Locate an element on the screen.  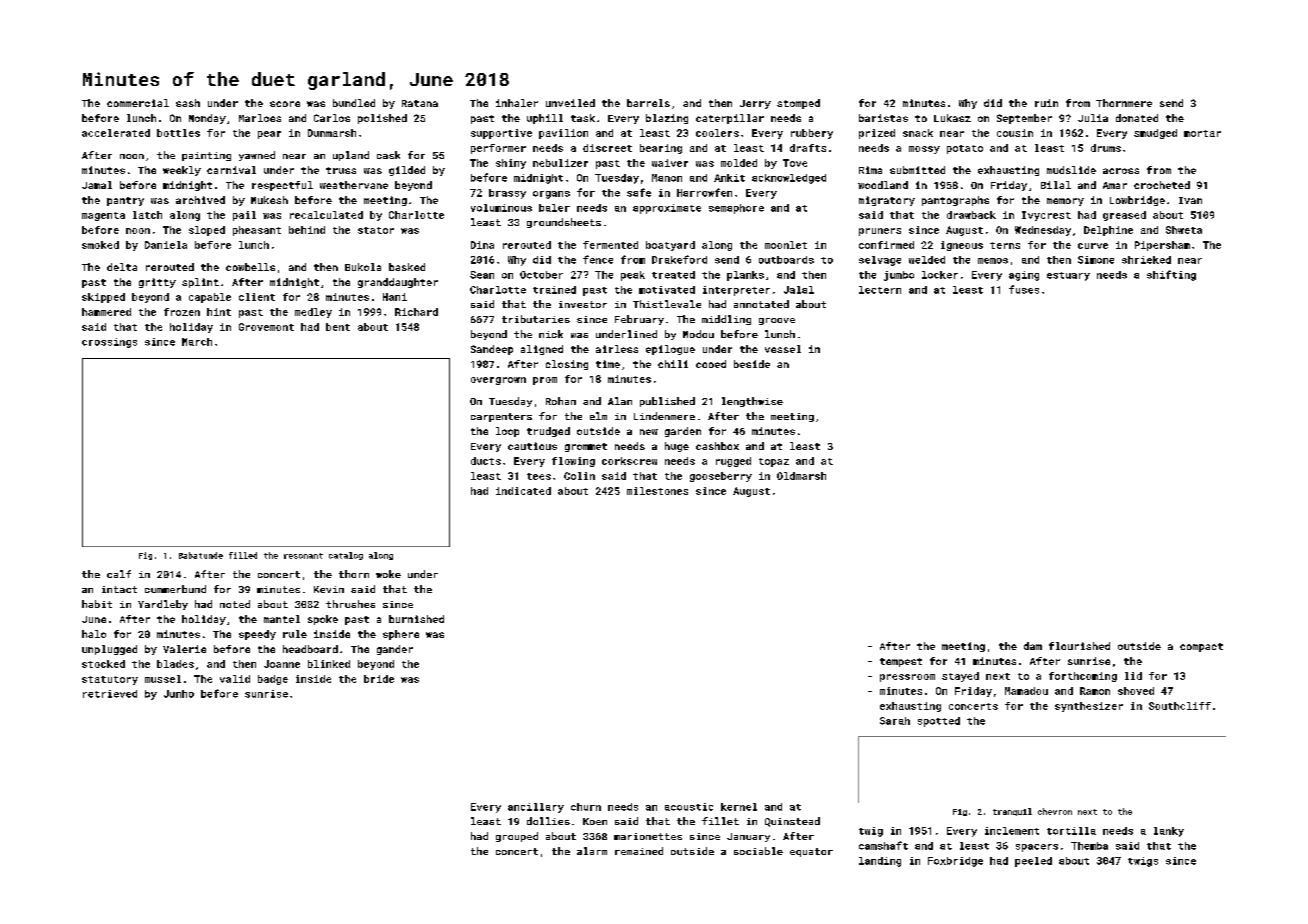
magenta is located at coordinates (103, 216).
